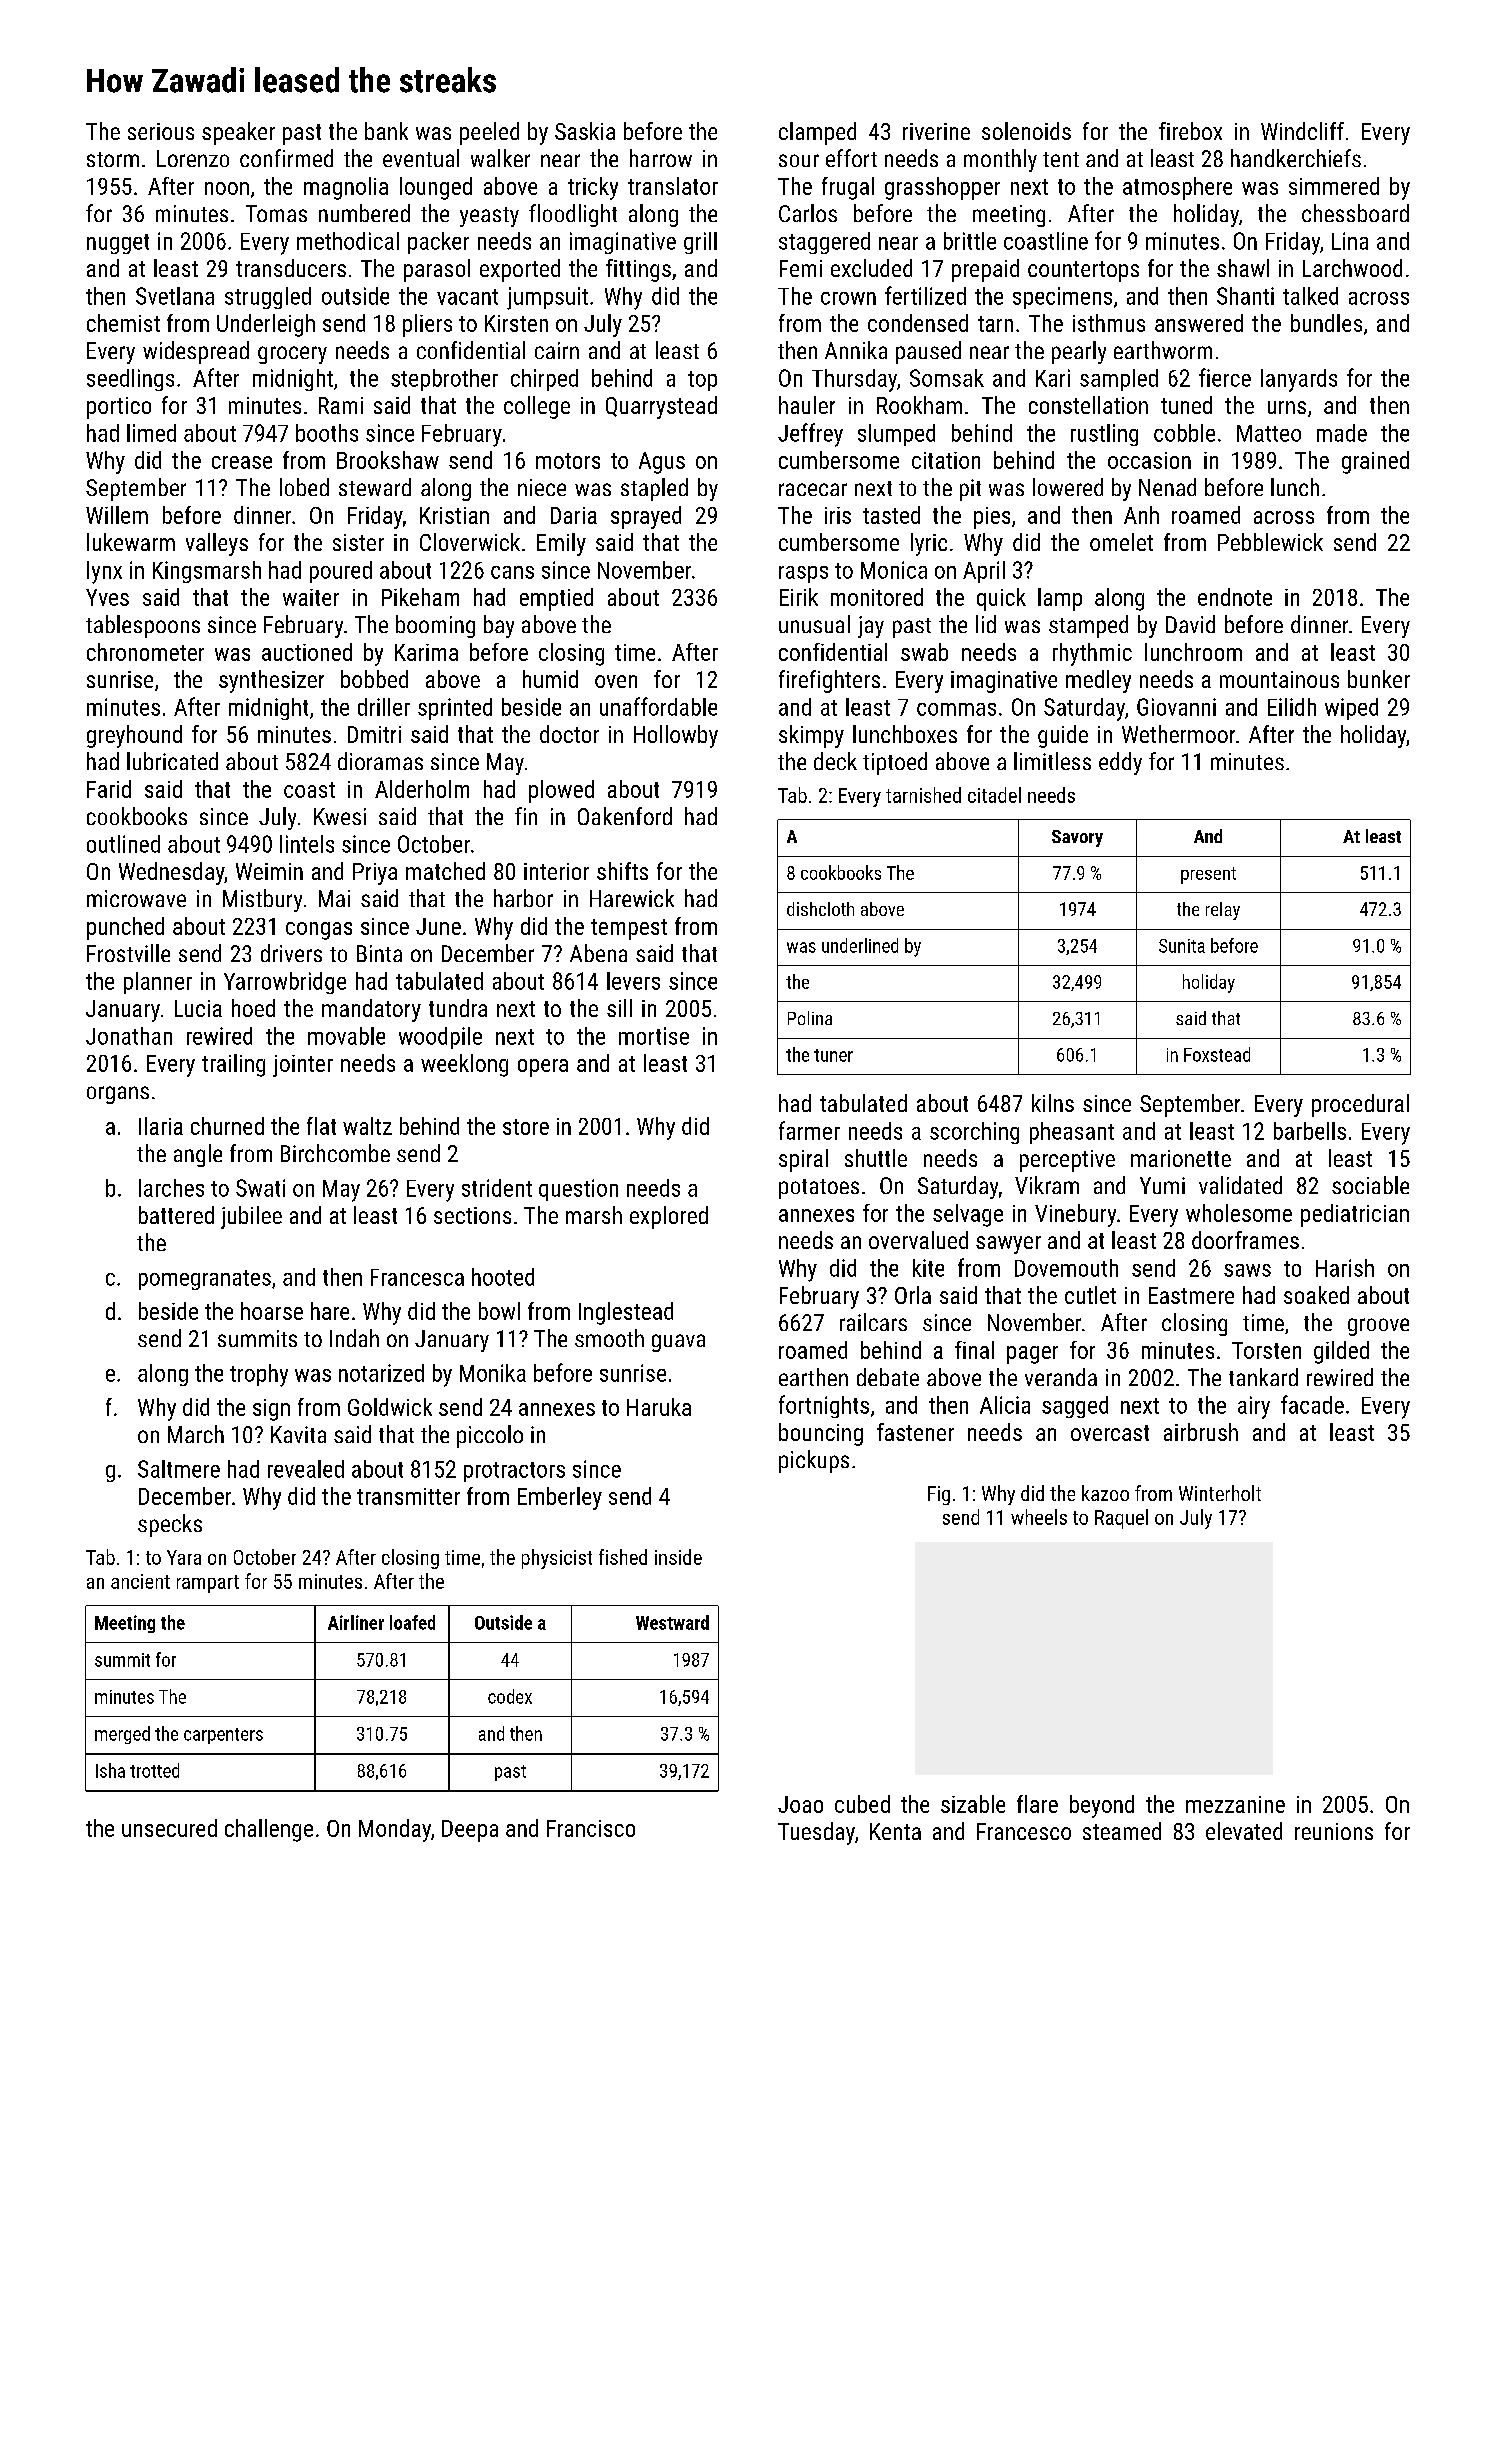 Image resolution: width=1496 pixels, height=2464 pixels. What do you see at coordinates (810, 435) in the screenshot?
I see `Jeffrey` at bounding box center [810, 435].
